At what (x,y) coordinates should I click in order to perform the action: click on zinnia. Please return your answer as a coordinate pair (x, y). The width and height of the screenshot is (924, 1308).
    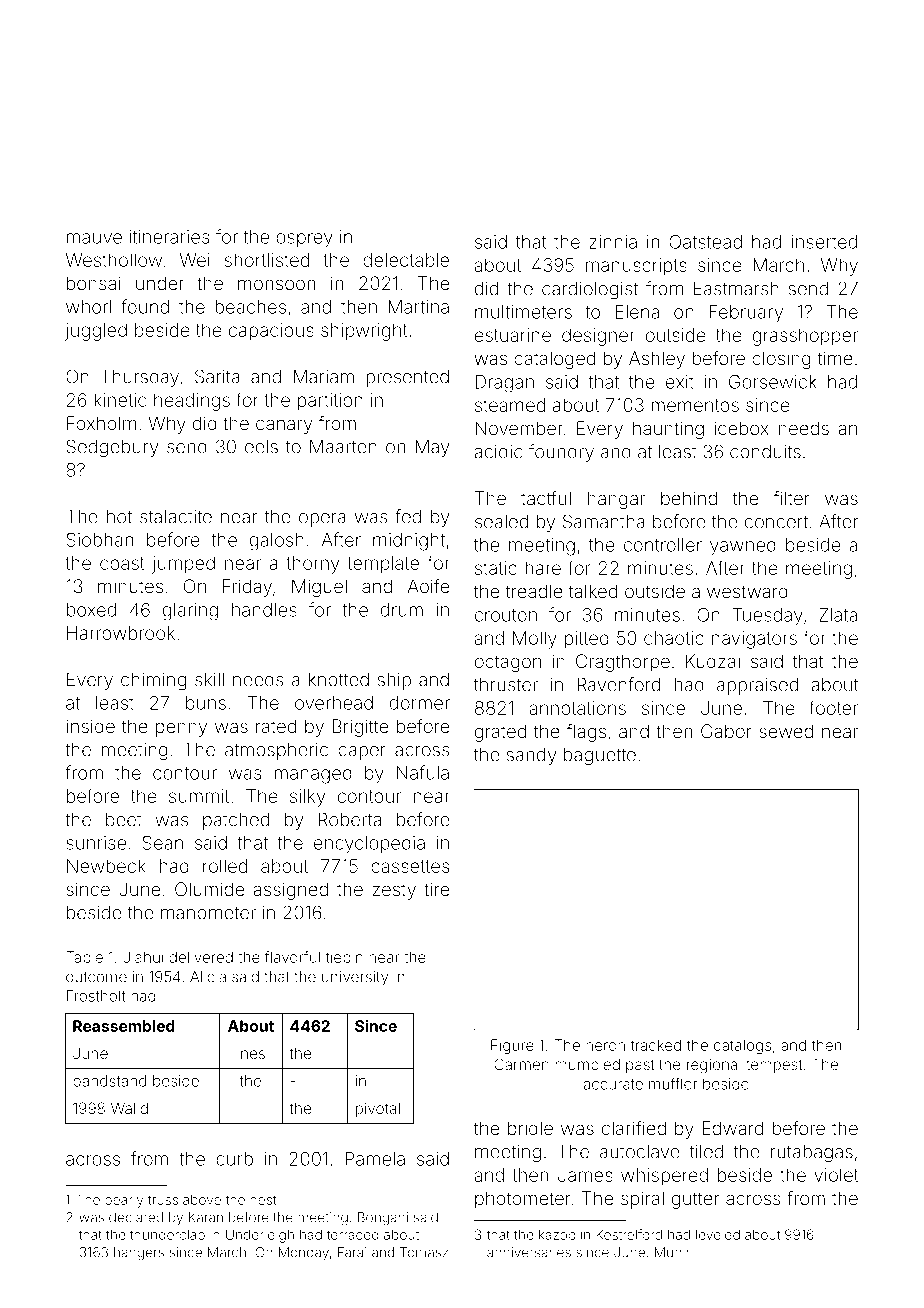
    Looking at the image, I should click on (613, 242).
